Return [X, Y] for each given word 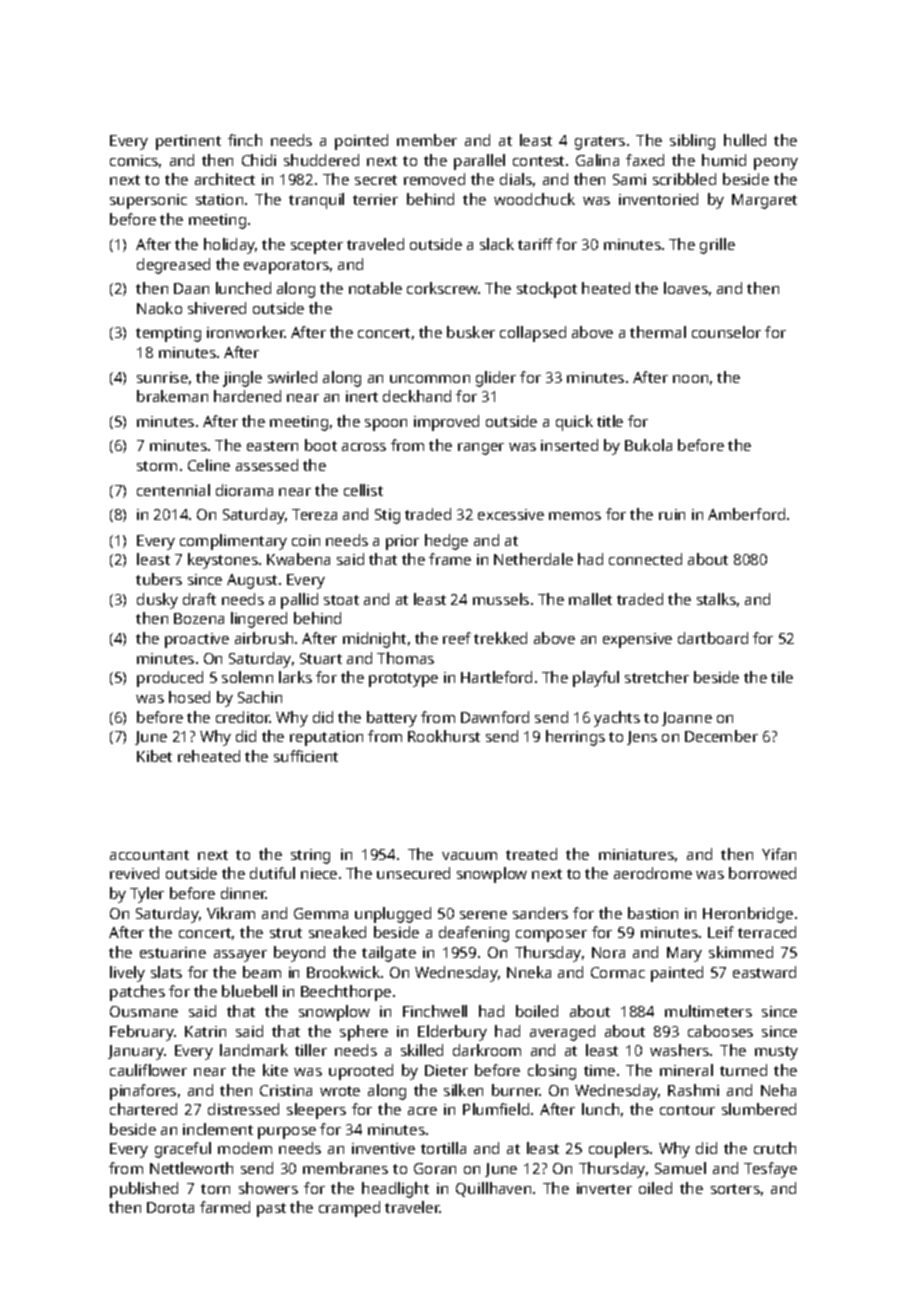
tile [782, 677]
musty [776, 1053]
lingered [259, 620]
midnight [374, 640]
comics [134, 160]
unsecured [413, 873]
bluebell [249, 991]
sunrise [162, 377]
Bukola [648, 445]
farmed [225, 1207]
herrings [575, 738]
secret [376, 180]
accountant [149, 855]
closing [552, 1072]
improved [446, 423]
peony [776, 164]
